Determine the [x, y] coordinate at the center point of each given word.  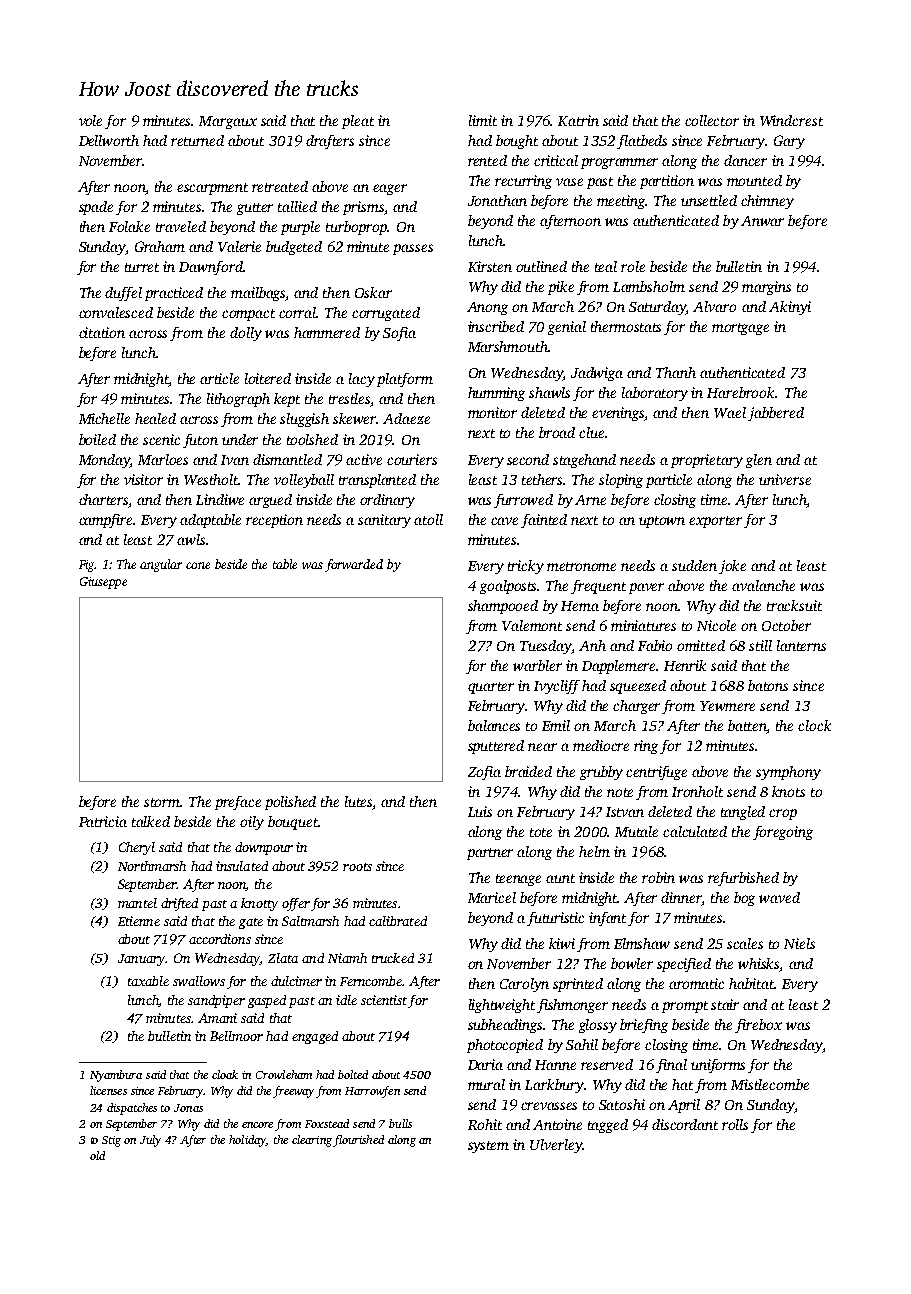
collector [712, 120]
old [97, 1155]
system [488, 1147]
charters [103, 499]
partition [667, 182]
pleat [358, 122]
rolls [735, 1124]
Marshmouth [508, 346]
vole [90, 120]
